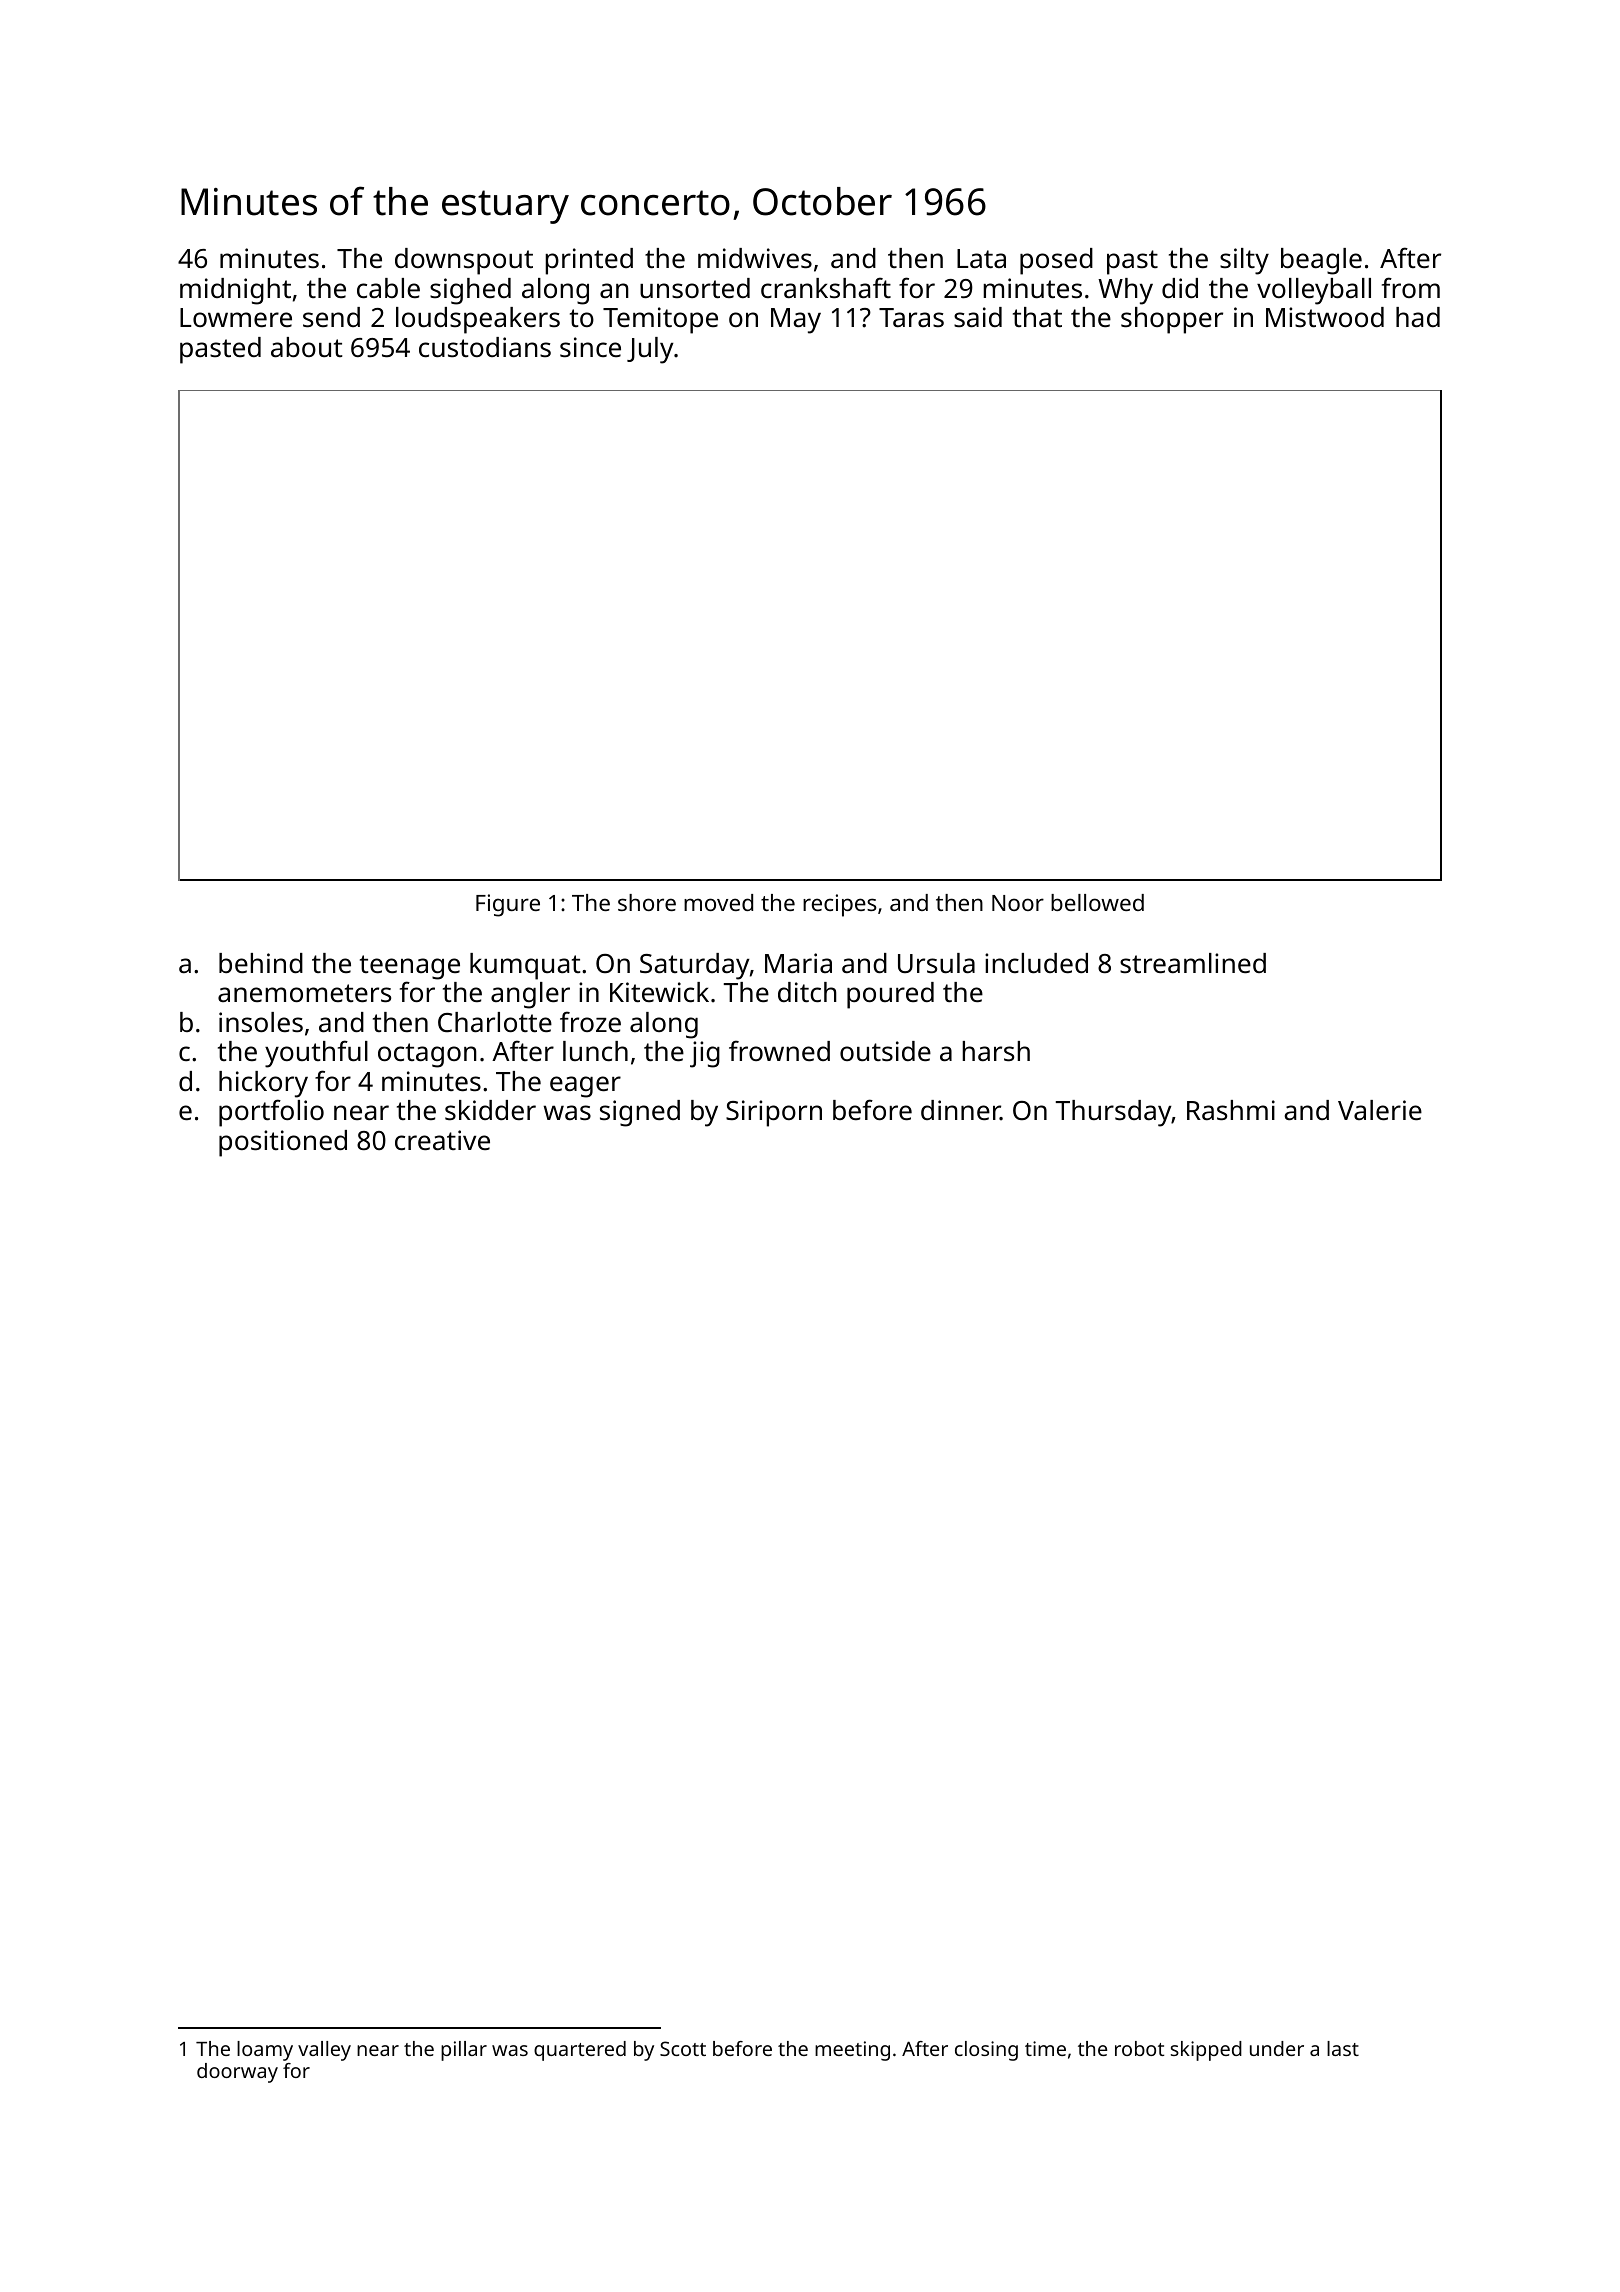 The image size is (1620, 2292). What do you see at coordinates (1418, 317) in the image?
I see `had` at bounding box center [1418, 317].
